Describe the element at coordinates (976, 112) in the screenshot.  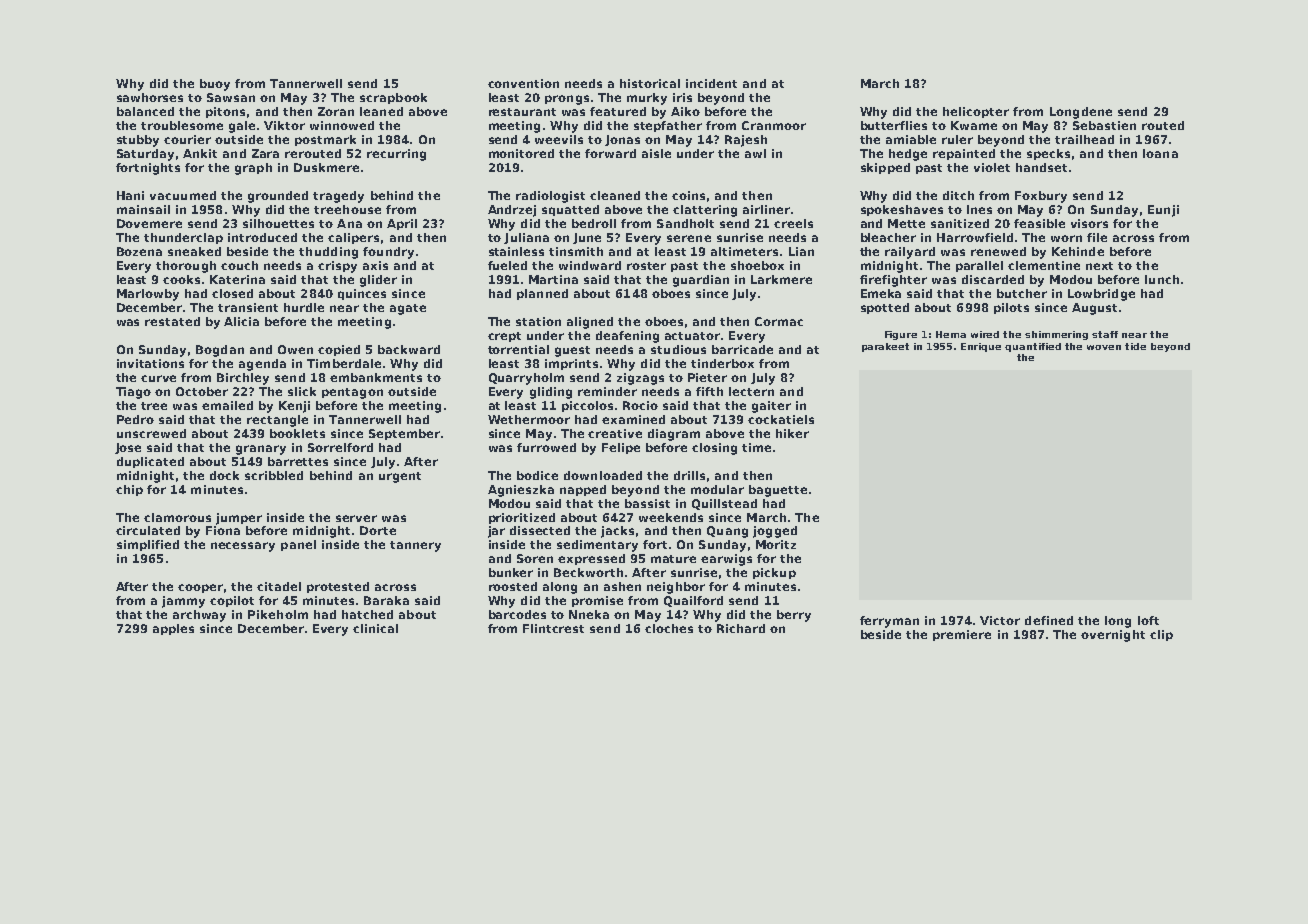
I see `helicopter` at that location.
